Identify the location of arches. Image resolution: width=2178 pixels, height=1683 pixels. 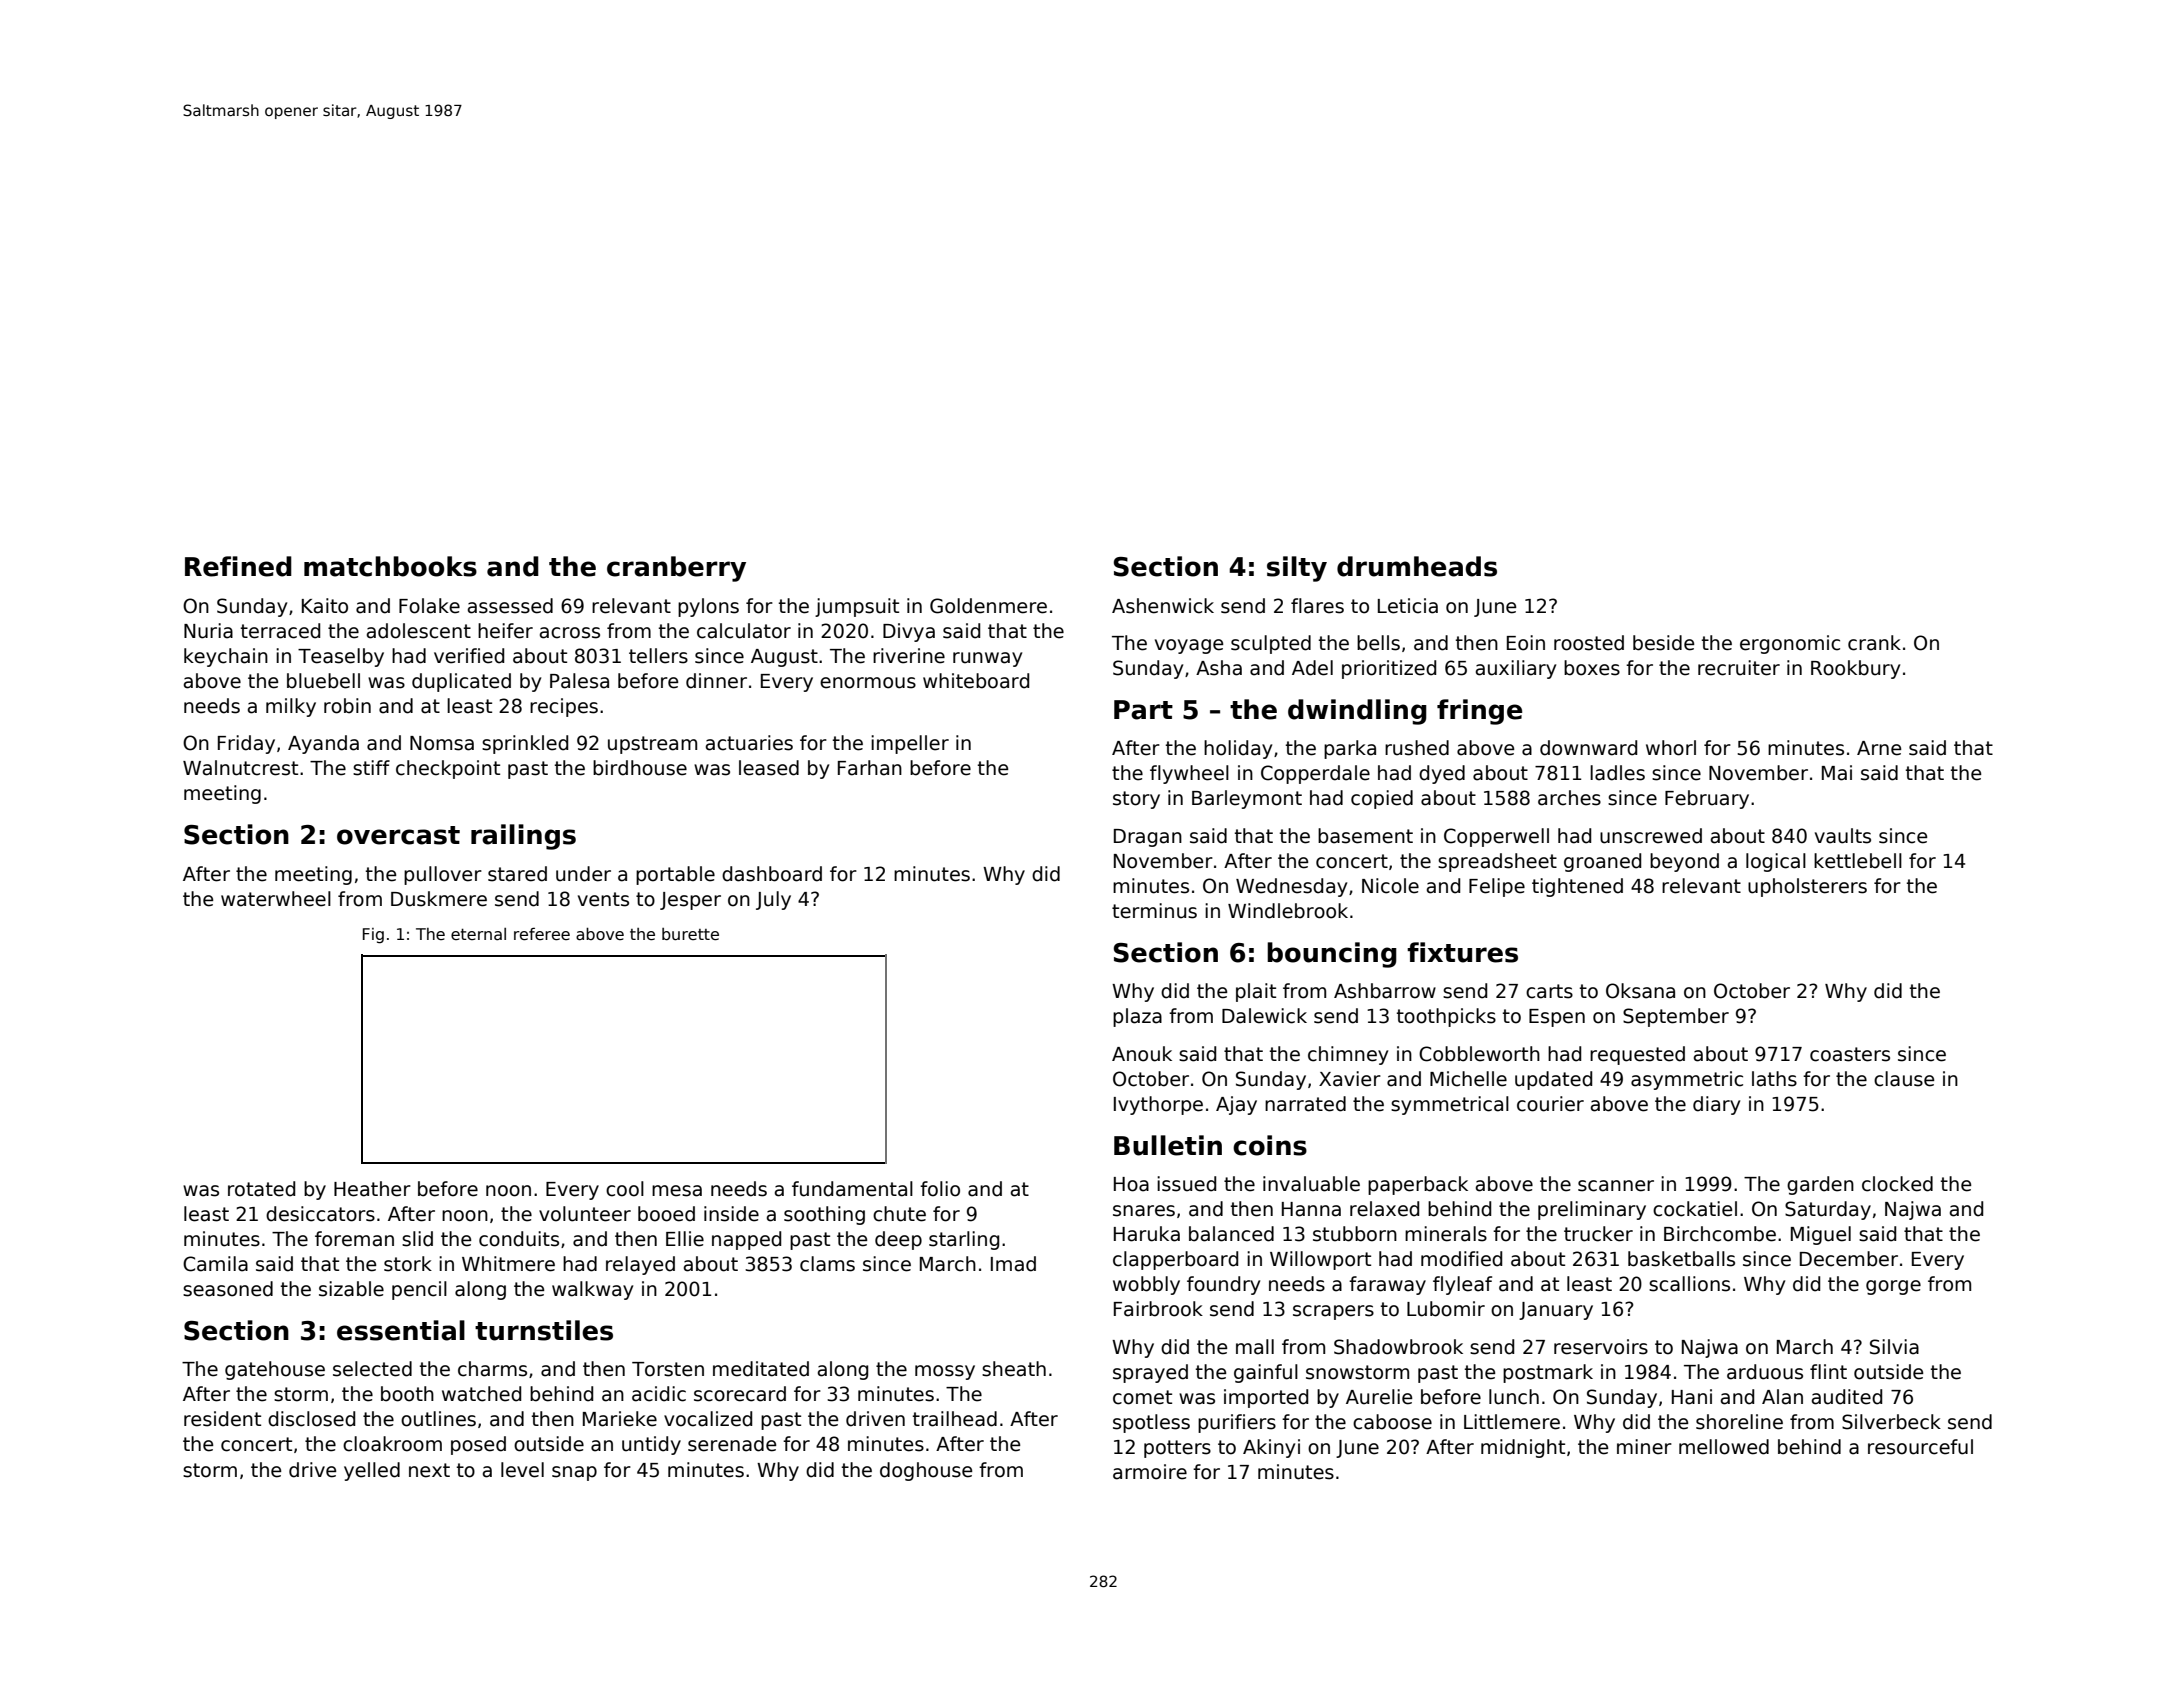
(1569, 798).
